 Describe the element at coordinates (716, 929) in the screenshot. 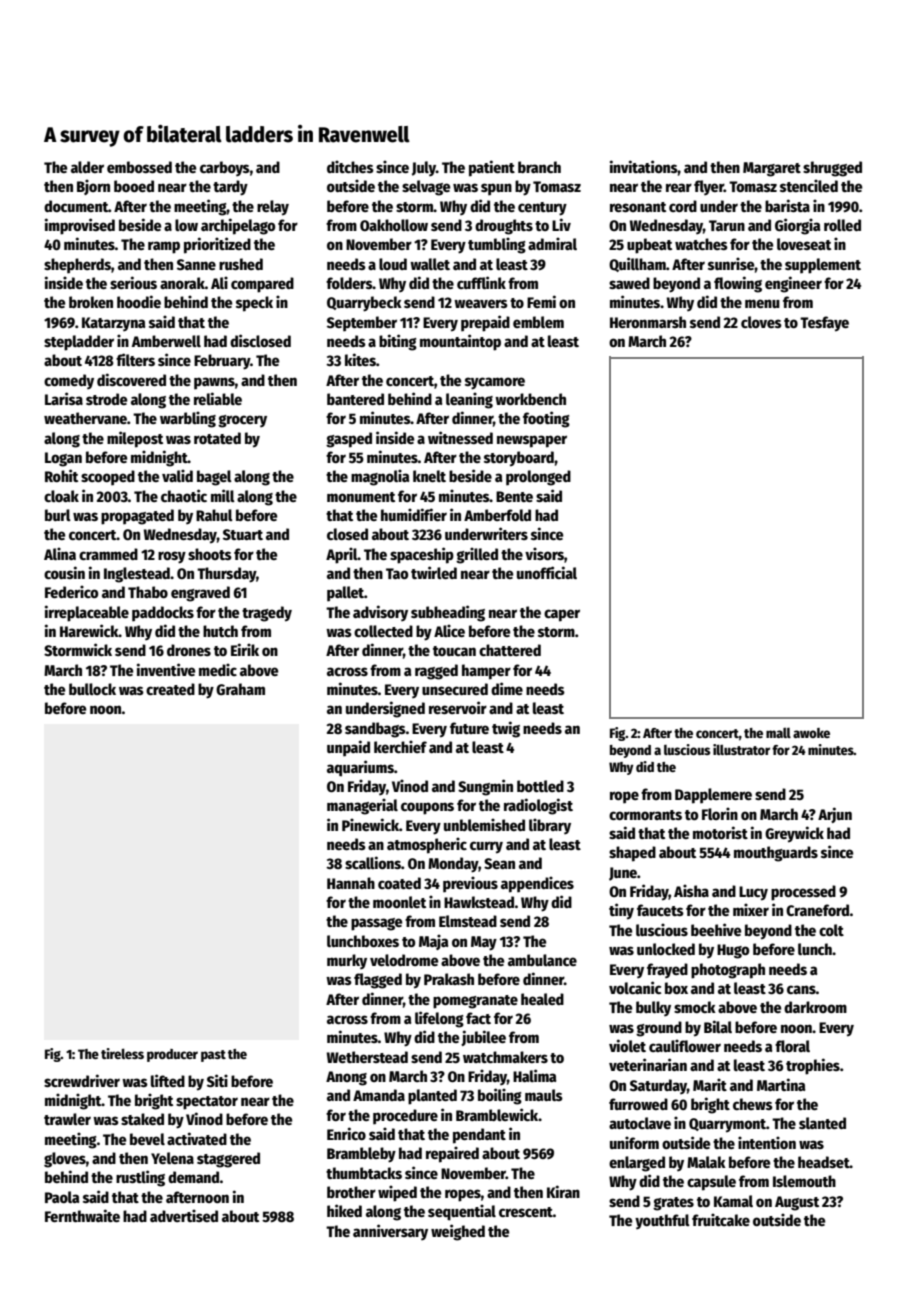

I see `beehive` at that location.
